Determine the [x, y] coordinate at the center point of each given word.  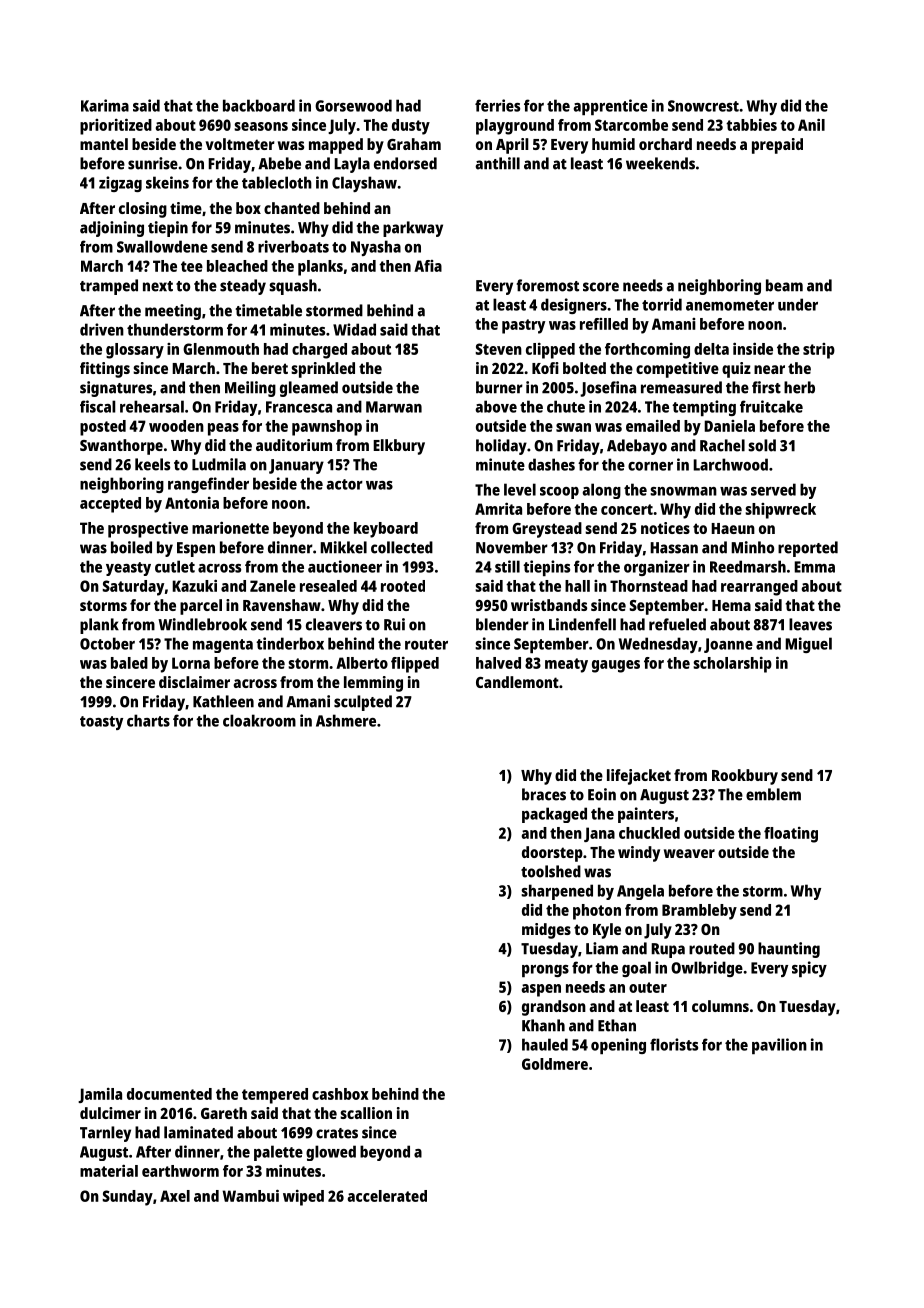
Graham [414, 144]
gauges [616, 666]
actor [345, 484]
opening [618, 1046]
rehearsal [152, 406]
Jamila [100, 1095]
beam [784, 285]
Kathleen [223, 701]
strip [819, 351]
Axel [175, 1196]
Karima [105, 105]
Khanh [543, 1025]
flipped [415, 665]
